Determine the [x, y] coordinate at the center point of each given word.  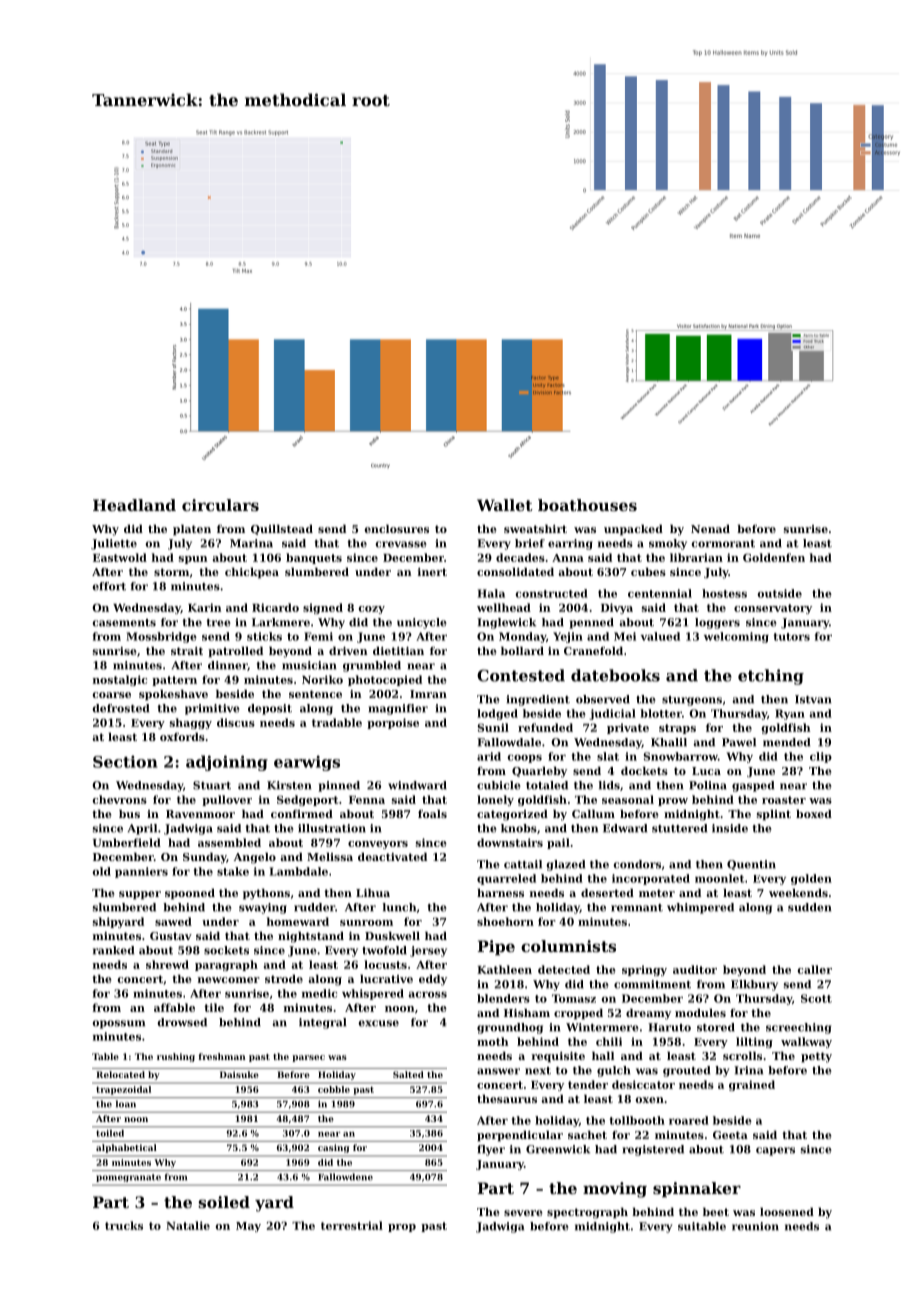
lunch [399, 907]
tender [588, 1084]
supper [140, 895]
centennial [660, 593]
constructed [551, 593]
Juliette [114, 544]
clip [821, 757]
